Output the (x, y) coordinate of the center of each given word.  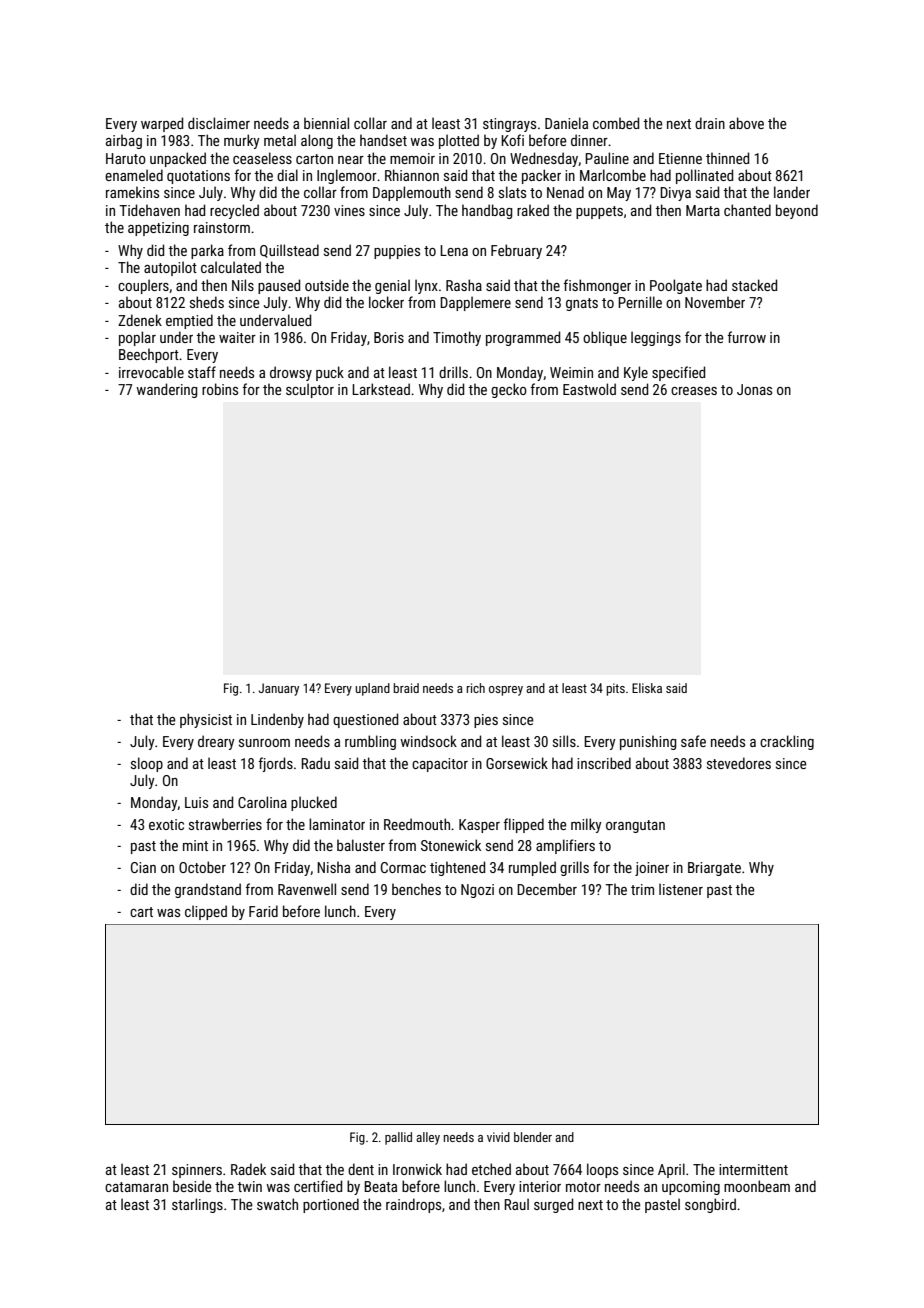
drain (710, 123)
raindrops (413, 1205)
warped (162, 124)
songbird (710, 1205)
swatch (277, 1204)
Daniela (566, 123)
